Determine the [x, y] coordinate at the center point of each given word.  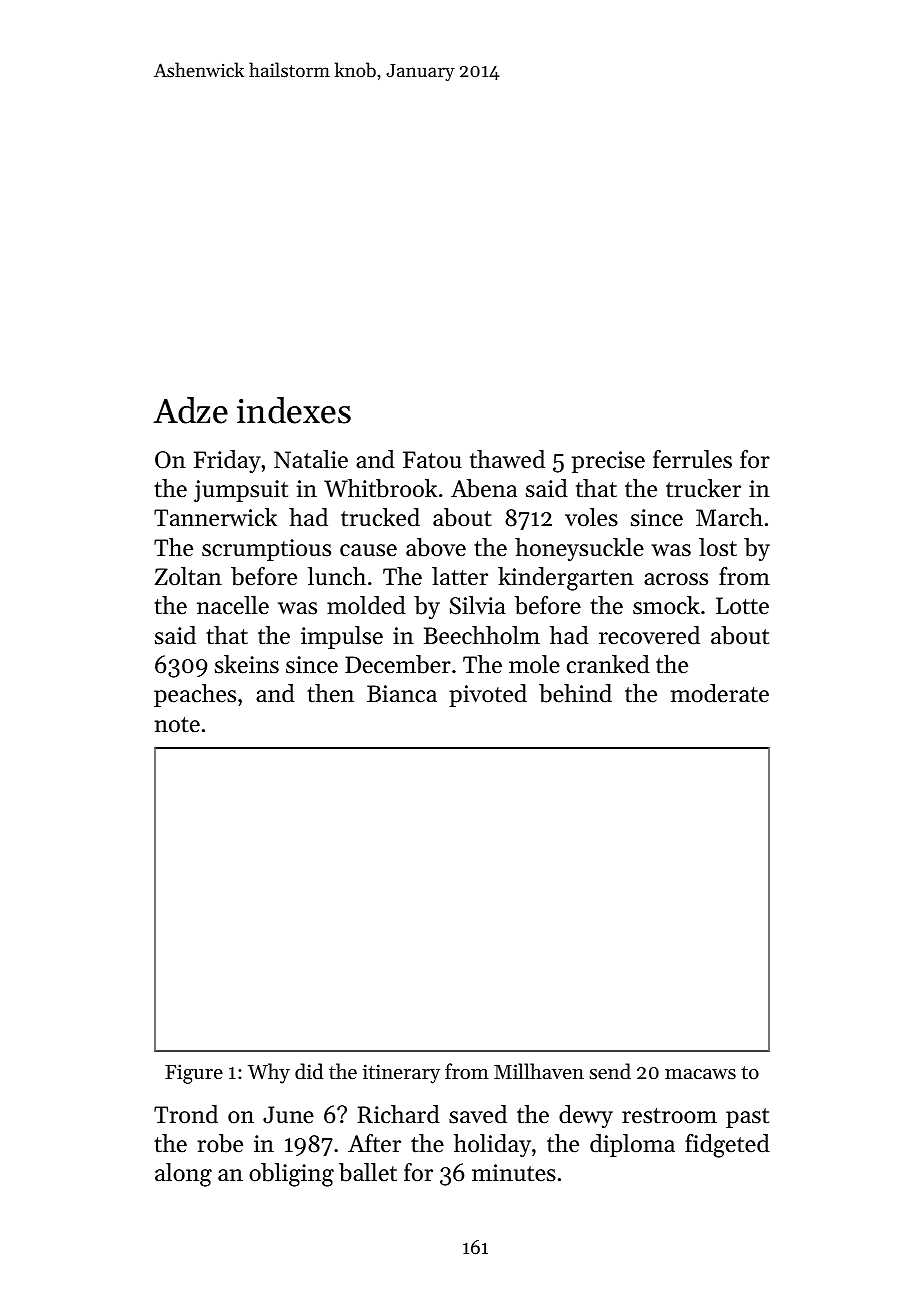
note [177, 725]
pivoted [488, 695]
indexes [294, 410]
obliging [291, 1175]
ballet [368, 1172]
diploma [632, 1145]
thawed [507, 459]
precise [608, 462]
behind [575, 693]
